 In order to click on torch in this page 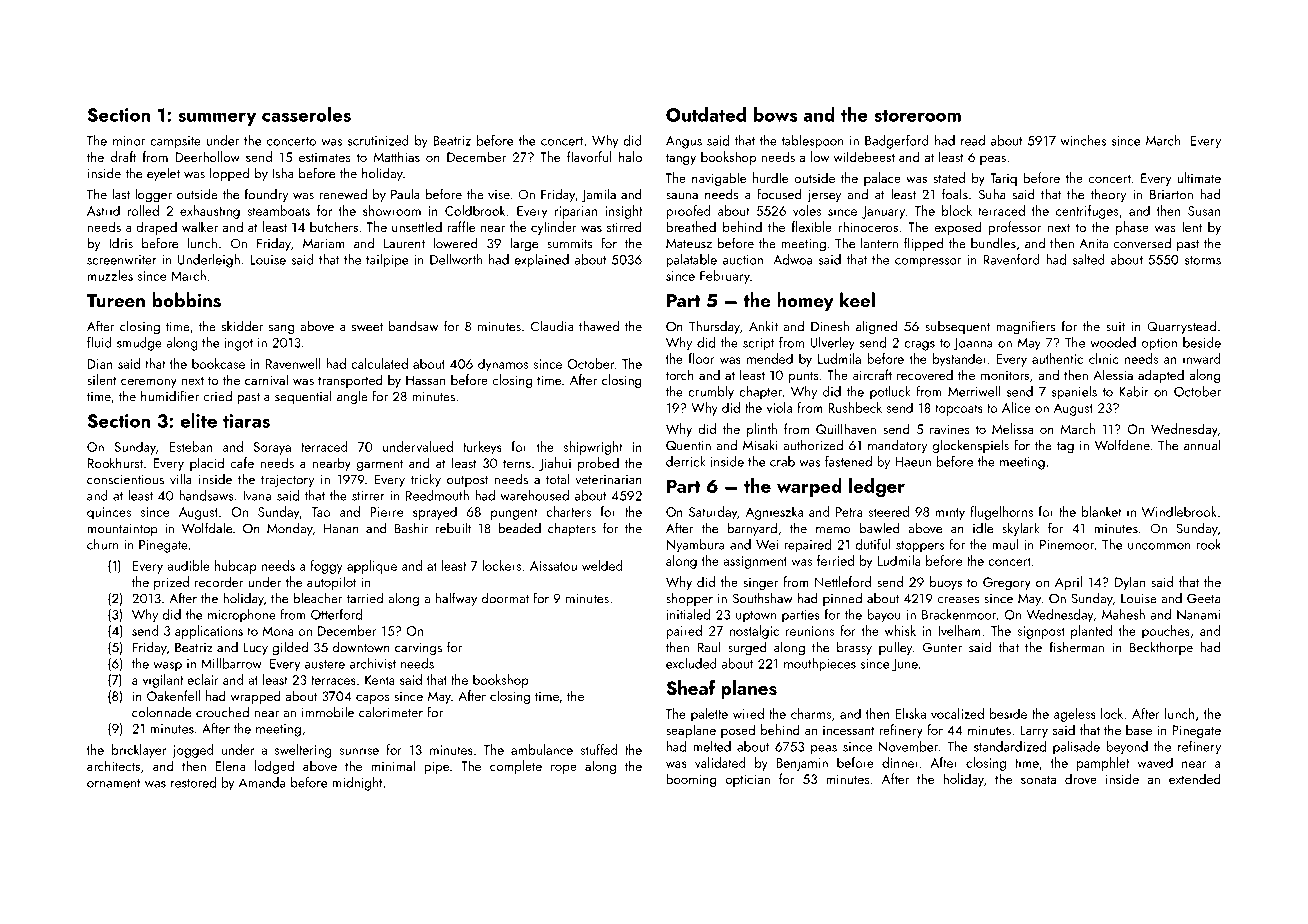, I will do `click(680, 374)`.
